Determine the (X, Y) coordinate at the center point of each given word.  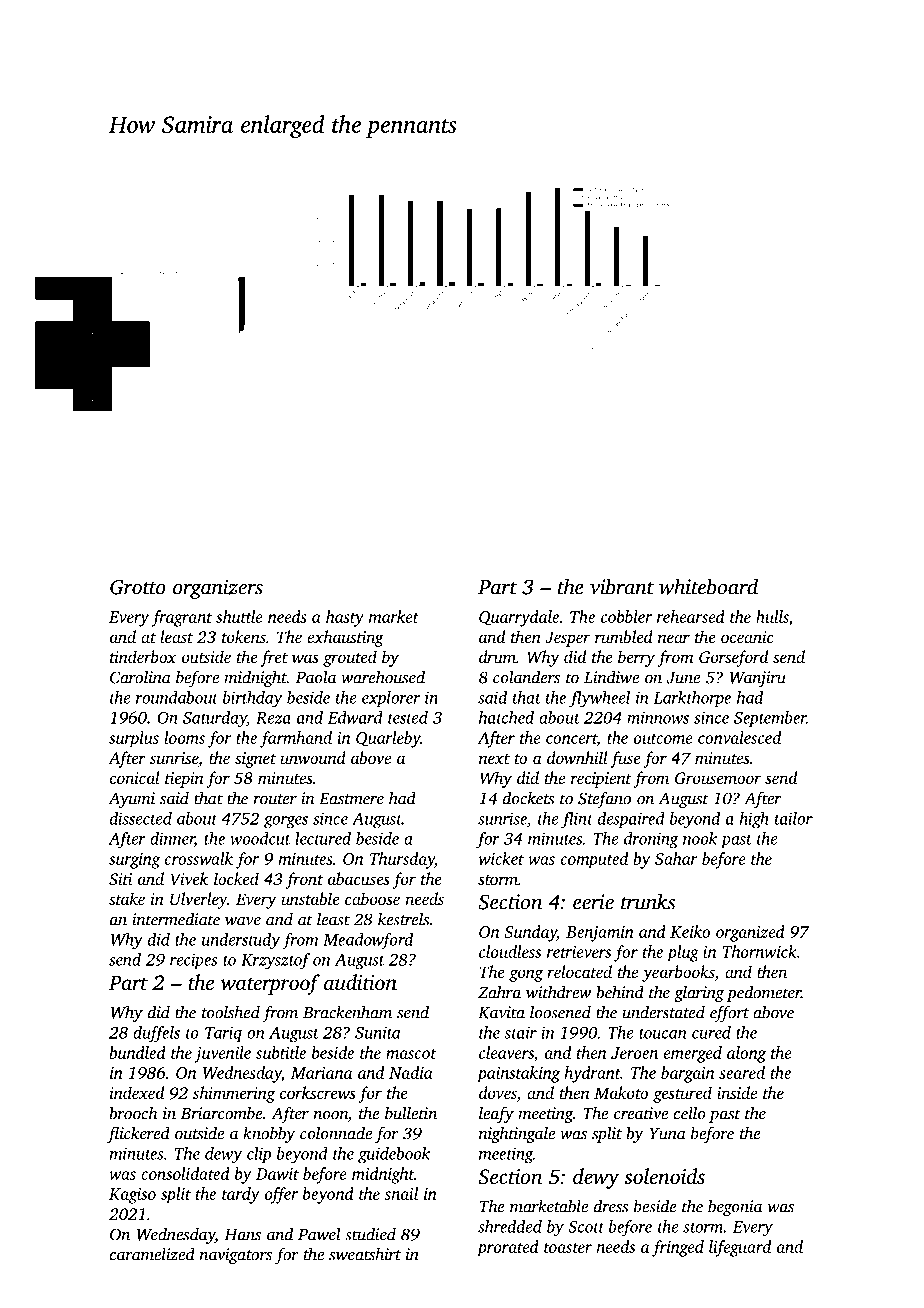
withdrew (558, 992)
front (304, 880)
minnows (658, 717)
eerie (593, 902)
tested (408, 717)
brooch (133, 1113)
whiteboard (708, 586)
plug (683, 953)
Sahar (676, 858)
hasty (345, 618)
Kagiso (132, 1196)
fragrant (181, 618)
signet (255, 760)
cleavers (506, 1052)
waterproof (270, 984)
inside (737, 1092)
